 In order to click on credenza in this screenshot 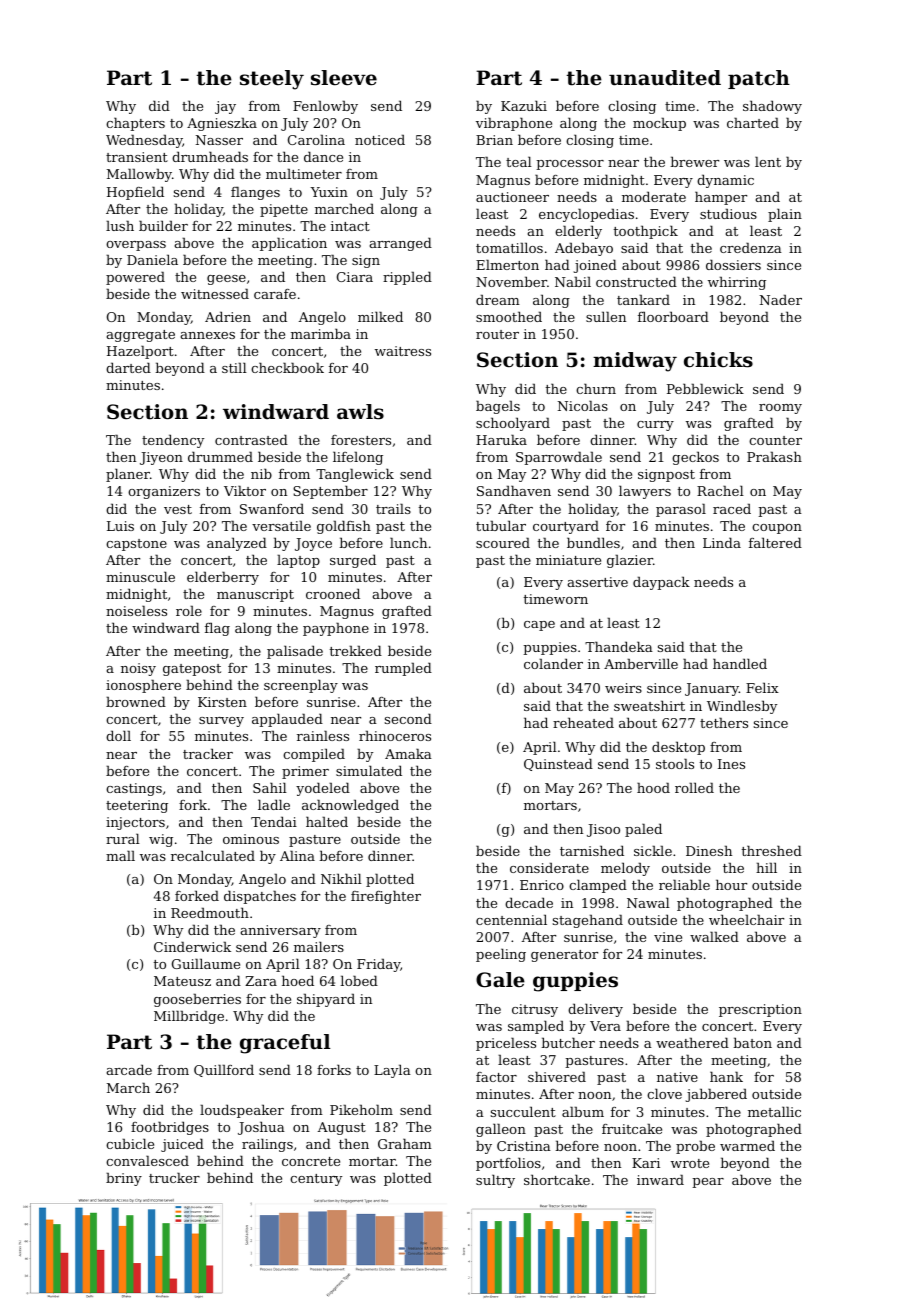, I will do `click(751, 247)`.
